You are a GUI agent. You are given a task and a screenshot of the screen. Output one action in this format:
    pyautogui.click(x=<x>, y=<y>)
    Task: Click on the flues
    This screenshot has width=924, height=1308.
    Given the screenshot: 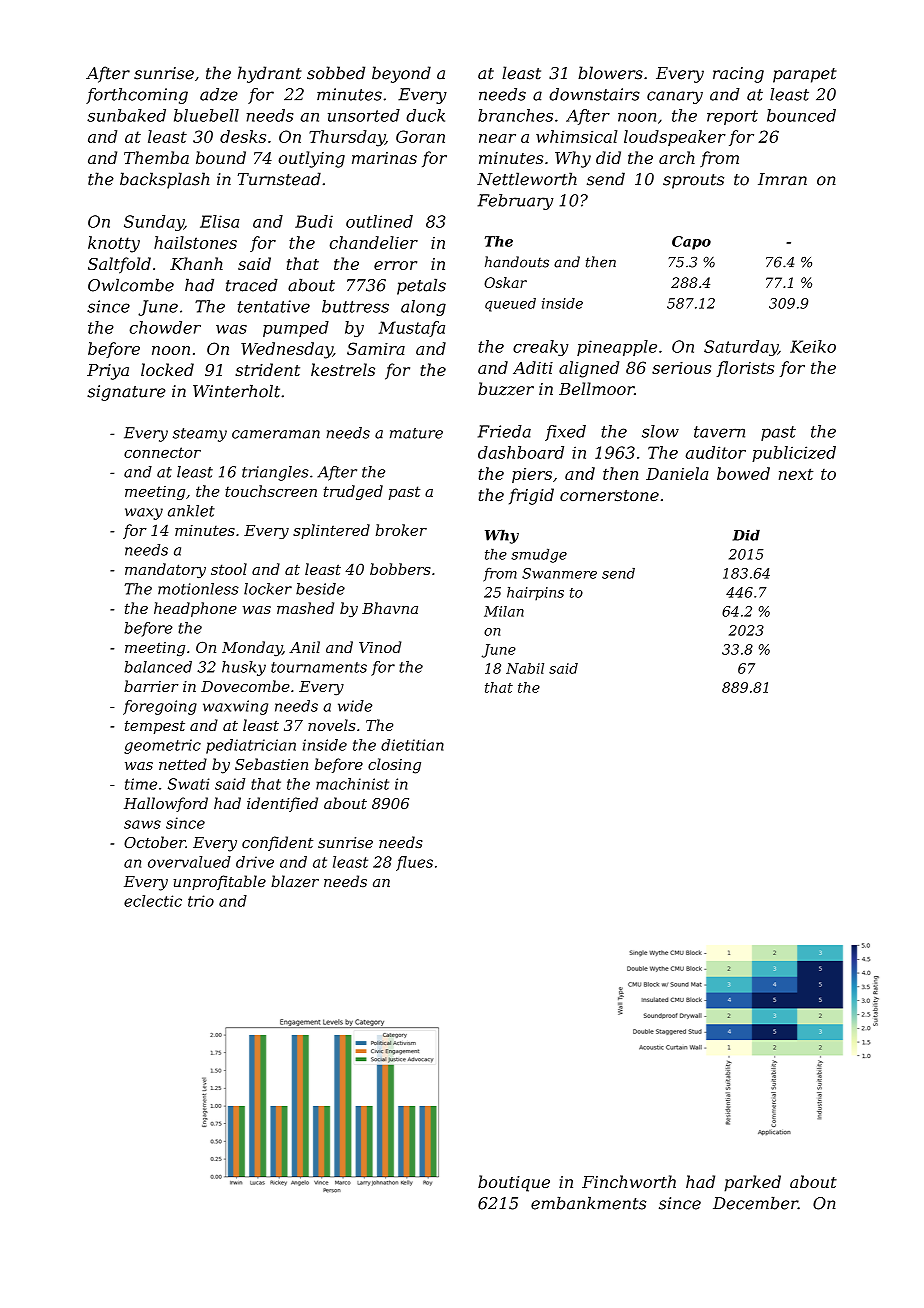 What is the action you would take?
    pyautogui.click(x=414, y=863)
